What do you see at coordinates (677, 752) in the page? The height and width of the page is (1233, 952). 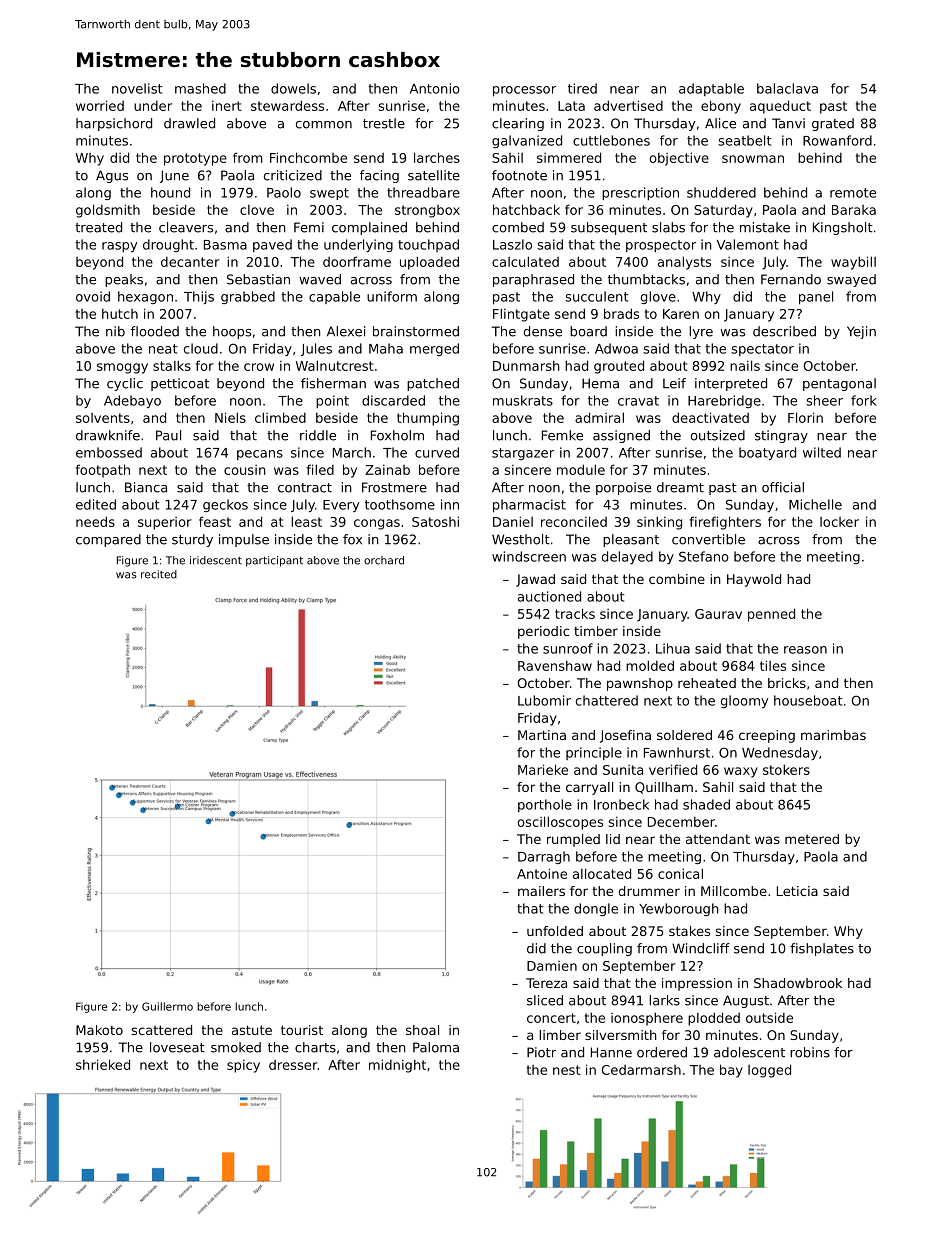 I see `Fawnhurst` at bounding box center [677, 752].
